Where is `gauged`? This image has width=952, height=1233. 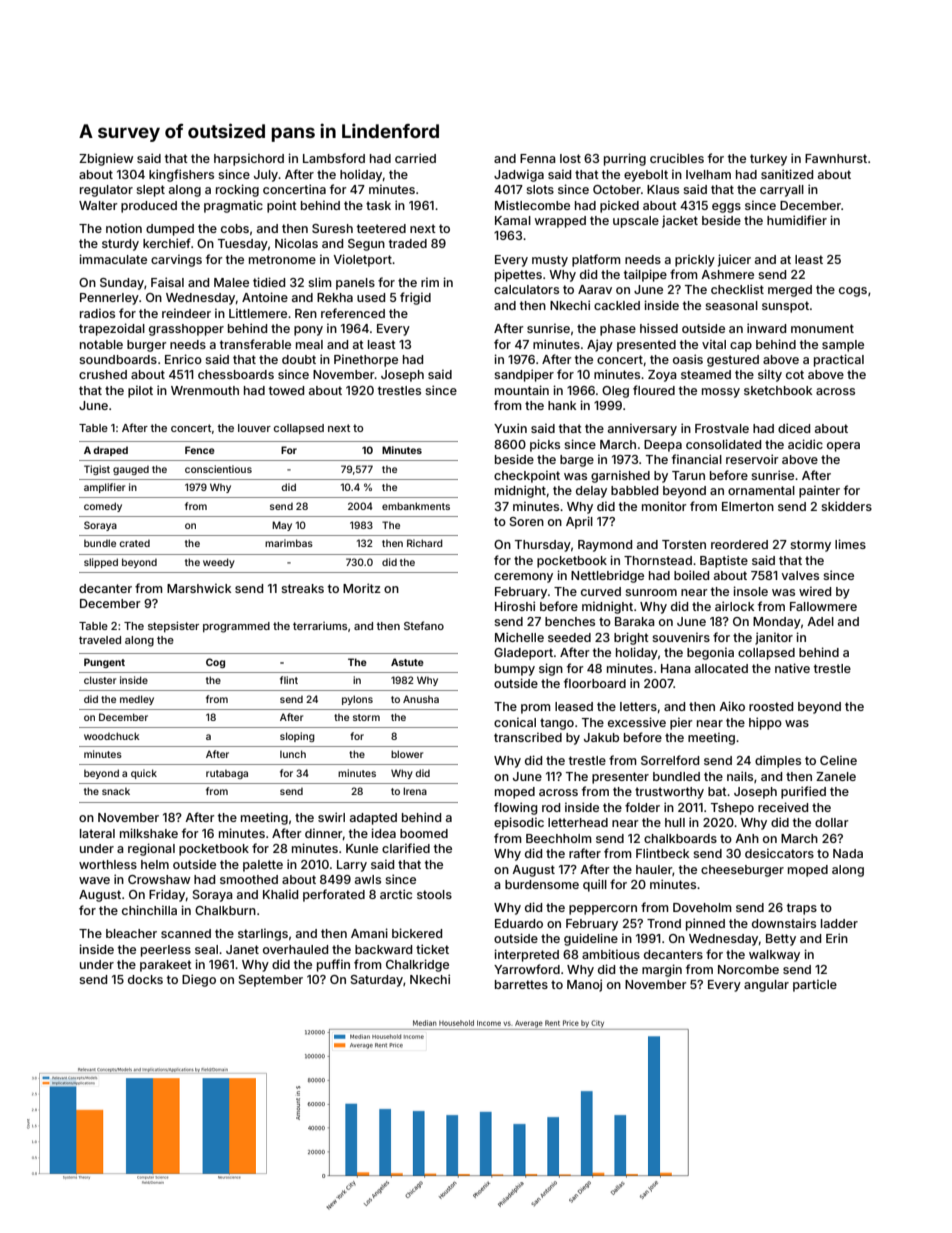 gauged is located at coordinates (131, 470).
